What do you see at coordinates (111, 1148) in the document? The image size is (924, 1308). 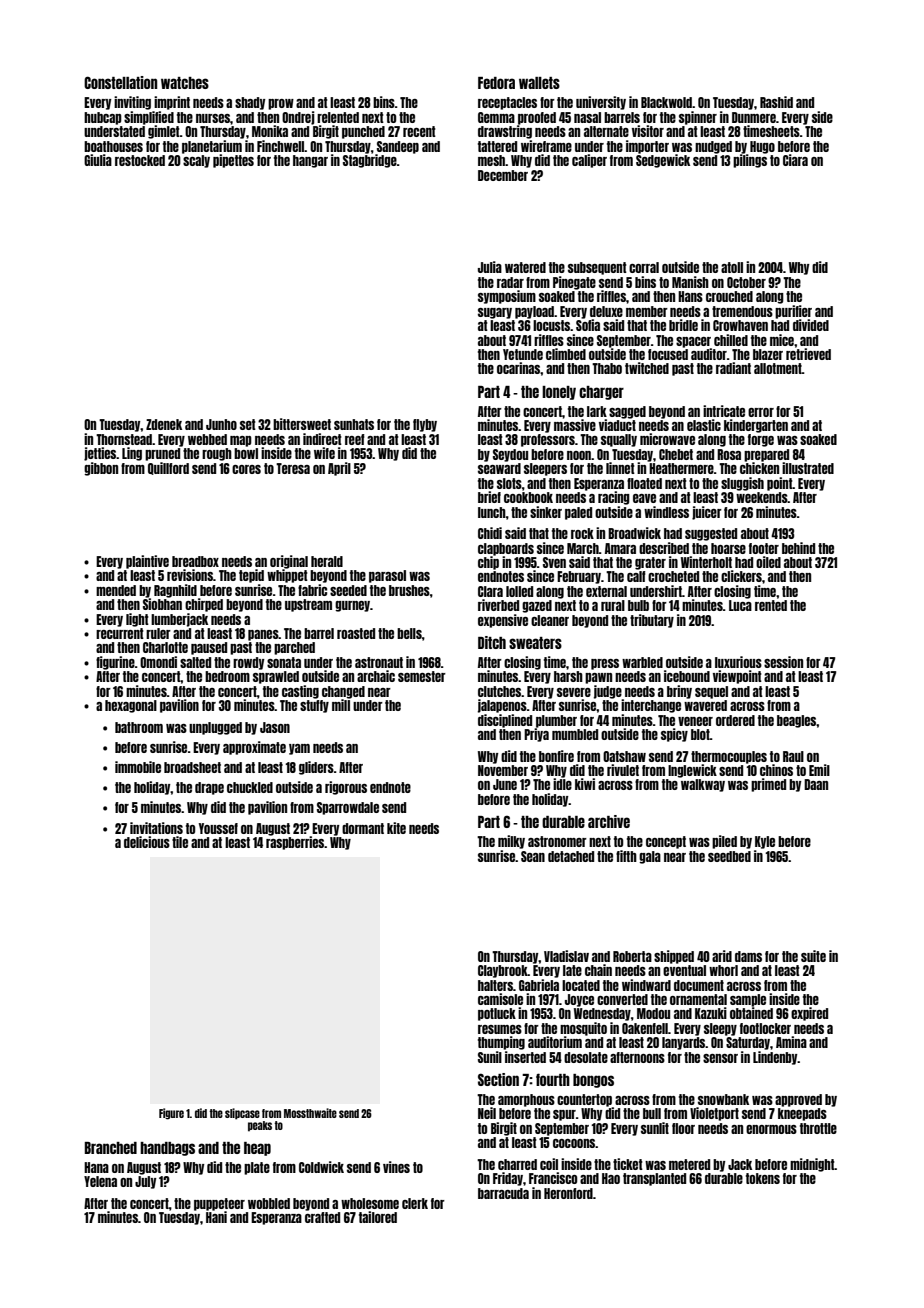 I see `Branched` at bounding box center [111, 1148].
